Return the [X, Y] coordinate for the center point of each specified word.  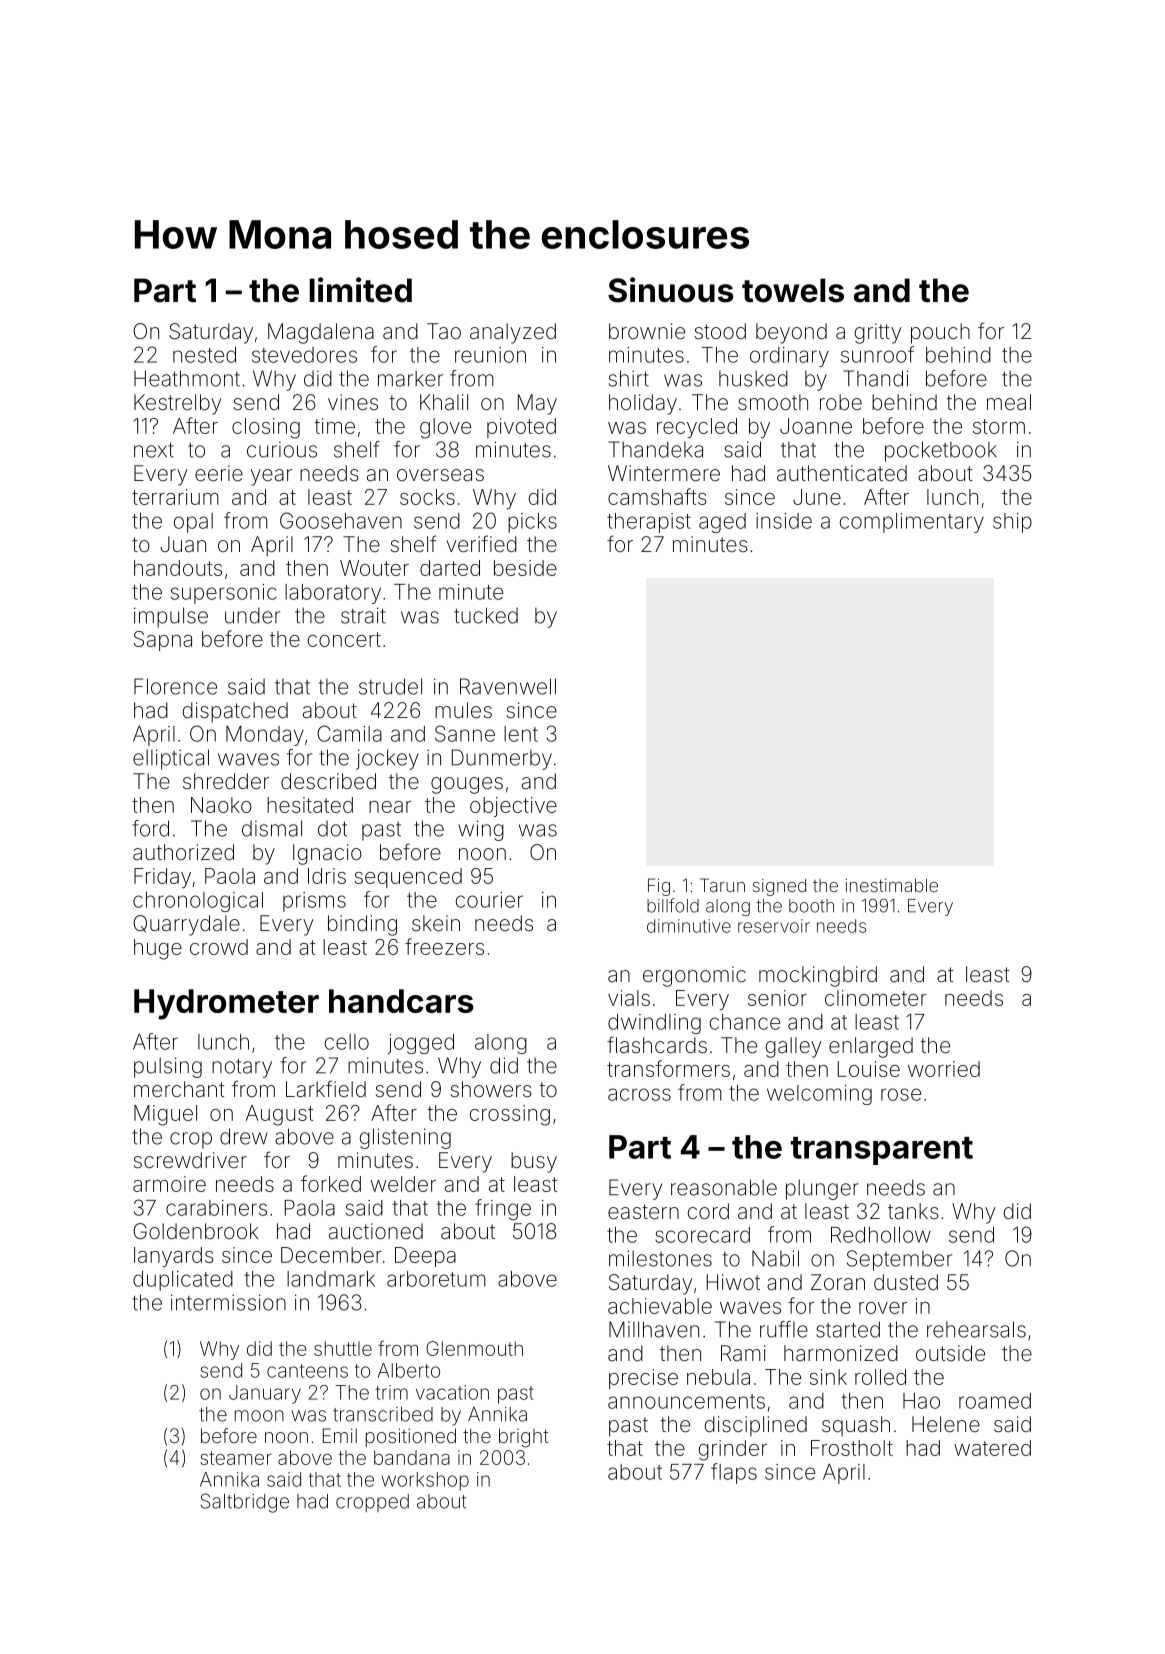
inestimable [892, 885]
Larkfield [326, 1089]
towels [793, 290]
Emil [340, 1435]
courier [489, 900]
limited [360, 290]
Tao [444, 331]
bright [524, 1438]
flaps [734, 1473]
